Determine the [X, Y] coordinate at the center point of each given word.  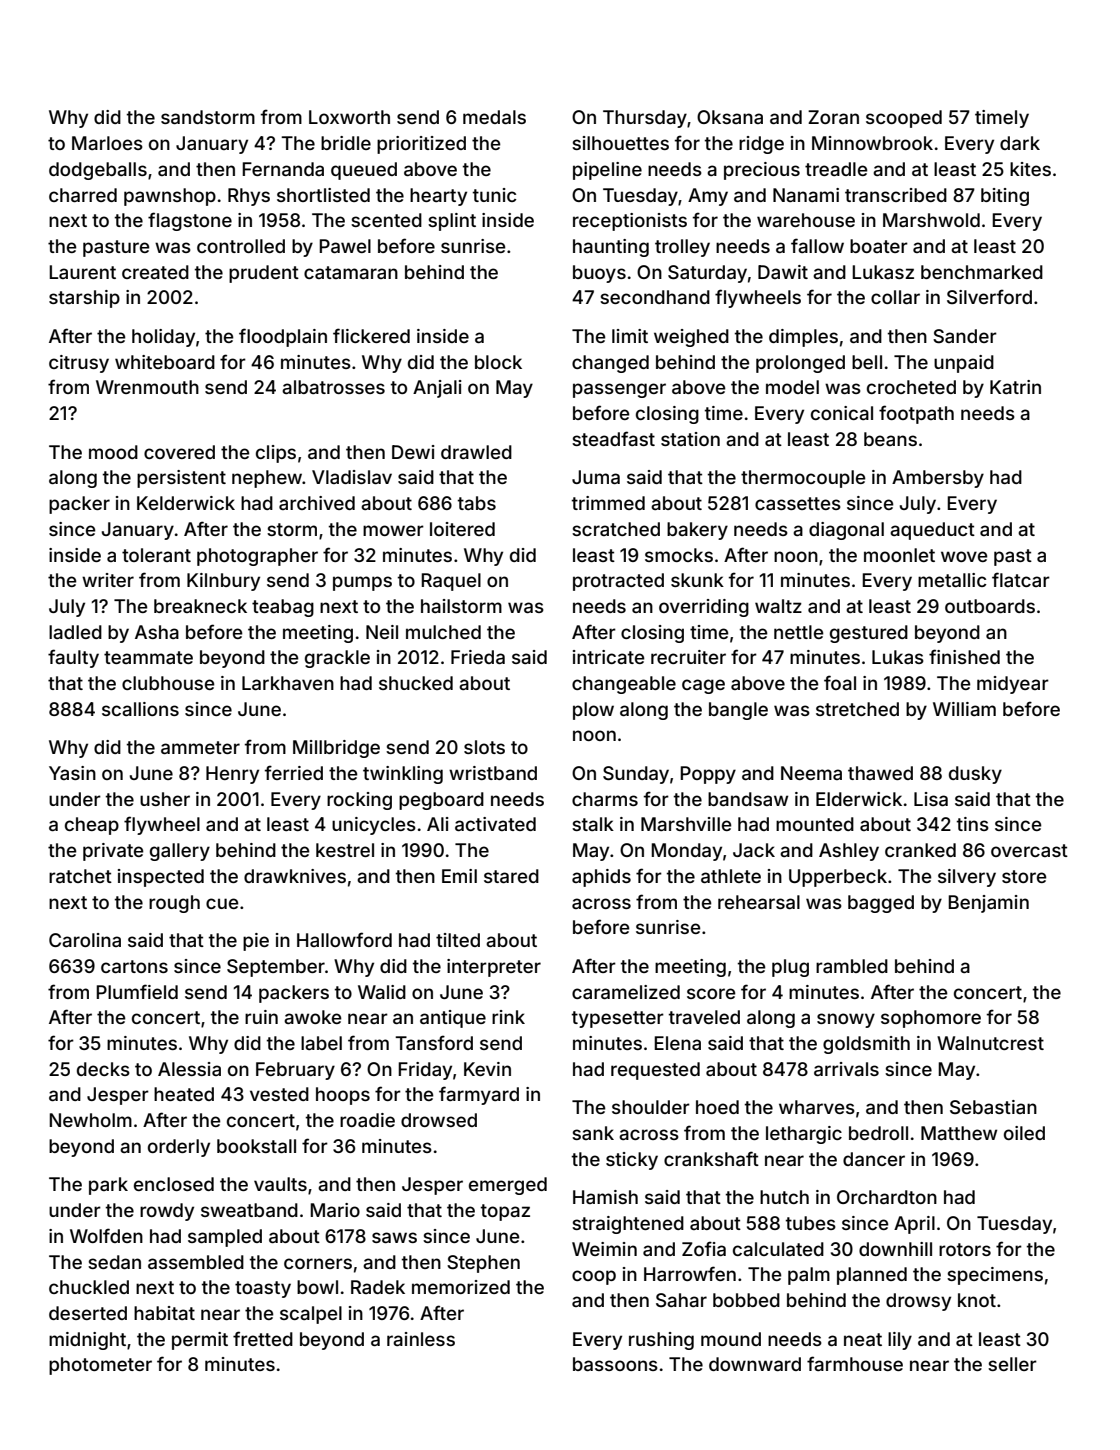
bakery [697, 531]
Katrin [1015, 387]
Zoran [833, 117]
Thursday [645, 119]
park [108, 1186]
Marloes [107, 143]
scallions [140, 709]
